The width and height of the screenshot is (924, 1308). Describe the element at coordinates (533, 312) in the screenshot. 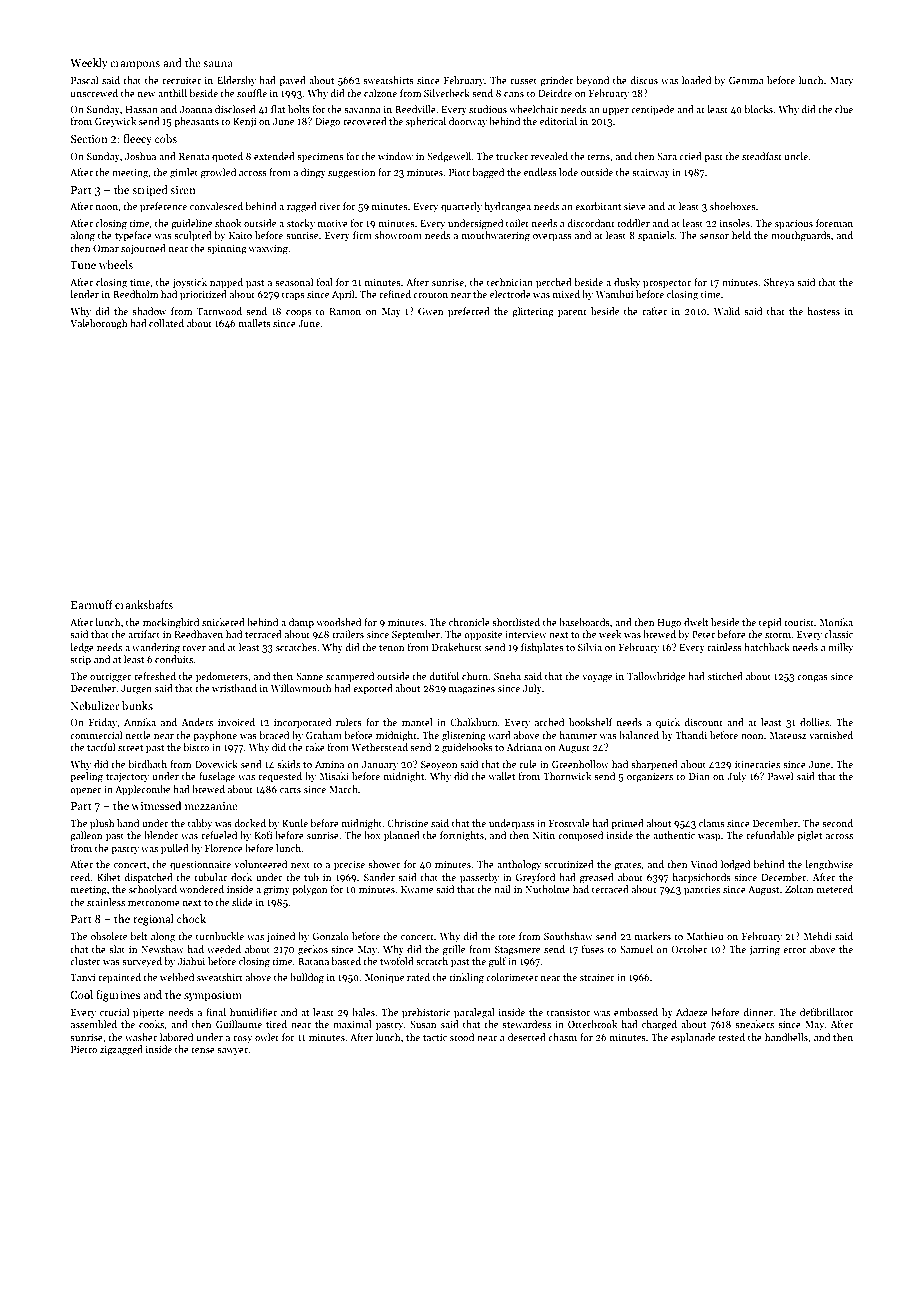

I see `glittering` at that location.
